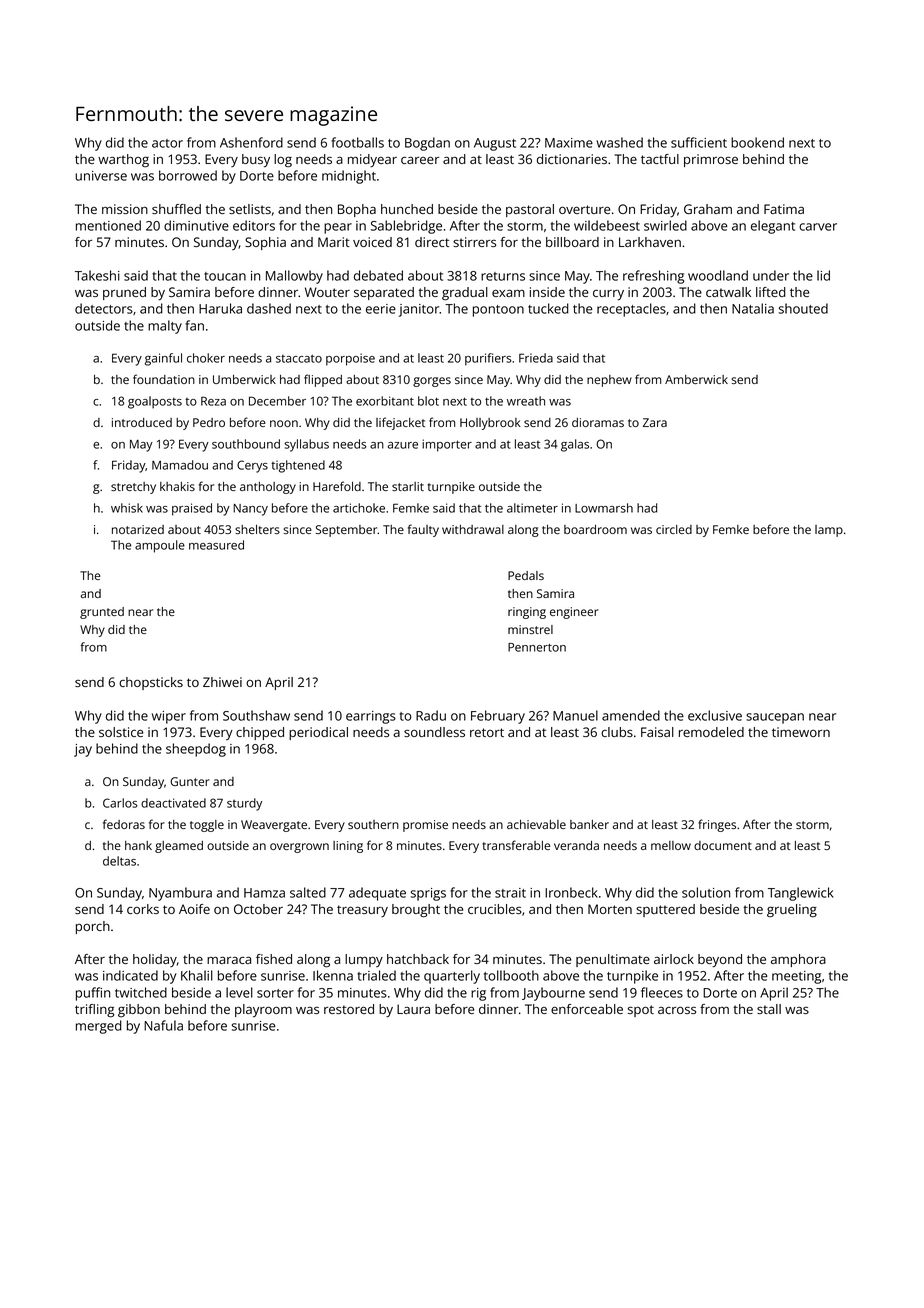 The height and width of the screenshot is (1308, 924). What do you see at coordinates (306, 445) in the screenshot?
I see `syllabus` at bounding box center [306, 445].
